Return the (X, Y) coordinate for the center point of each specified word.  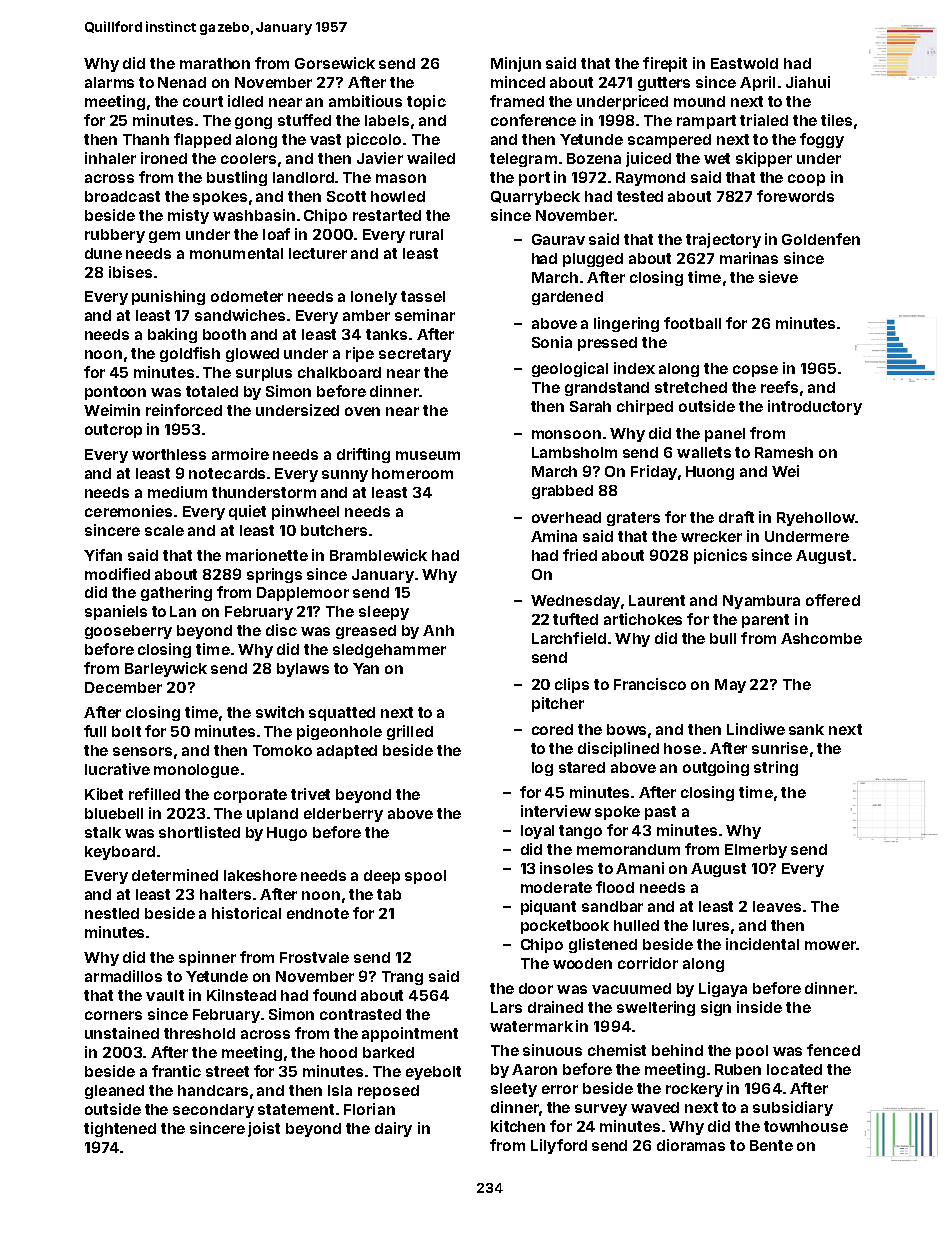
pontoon (115, 393)
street (227, 1071)
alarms (109, 82)
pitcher (558, 704)
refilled (154, 794)
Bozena (594, 158)
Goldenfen (821, 239)
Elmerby (756, 851)
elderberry (343, 815)
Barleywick (166, 669)
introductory (815, 407)
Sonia (552, 342)
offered (833, 600)
